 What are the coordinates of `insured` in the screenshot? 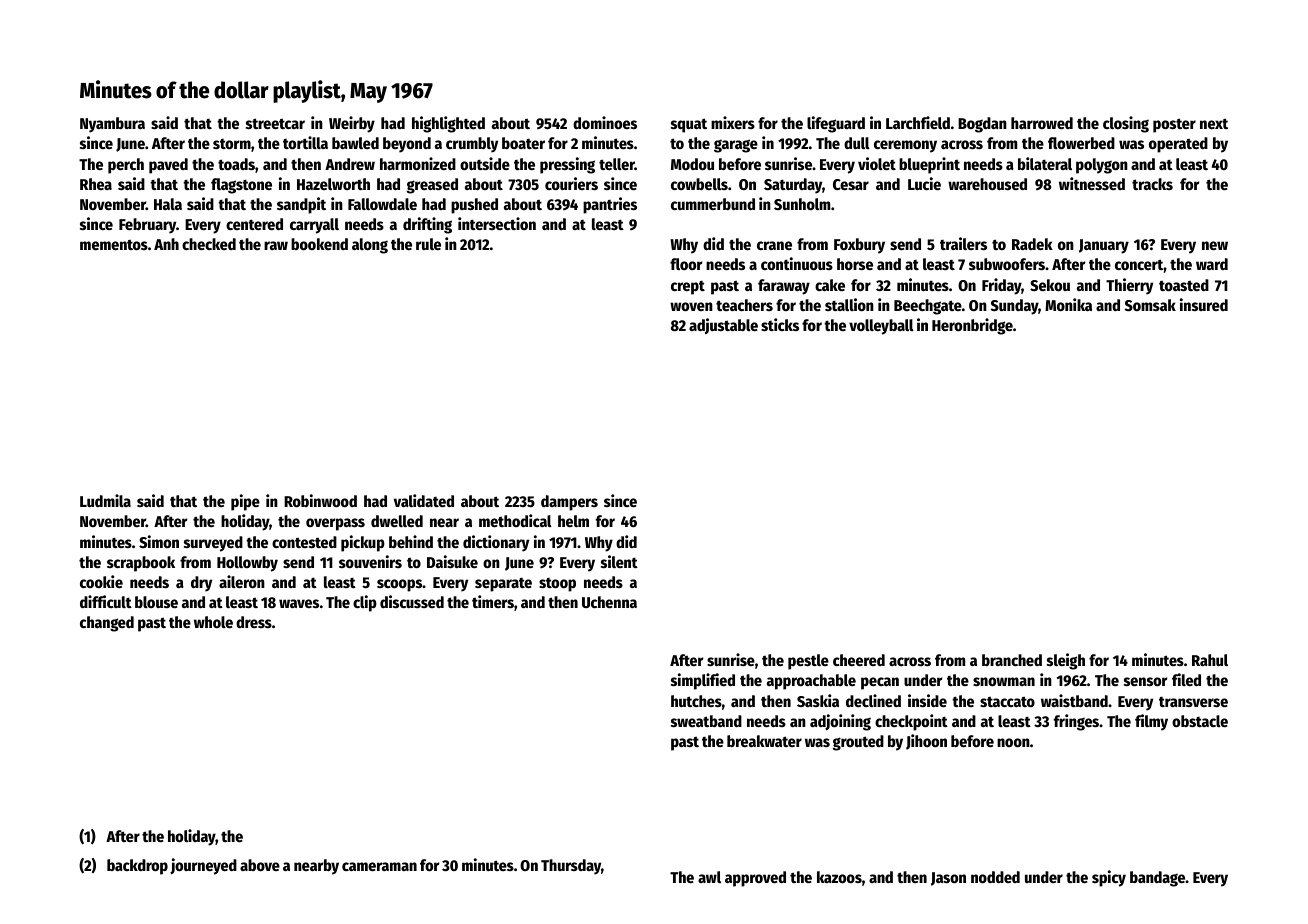 It's located at (1204, 304).
